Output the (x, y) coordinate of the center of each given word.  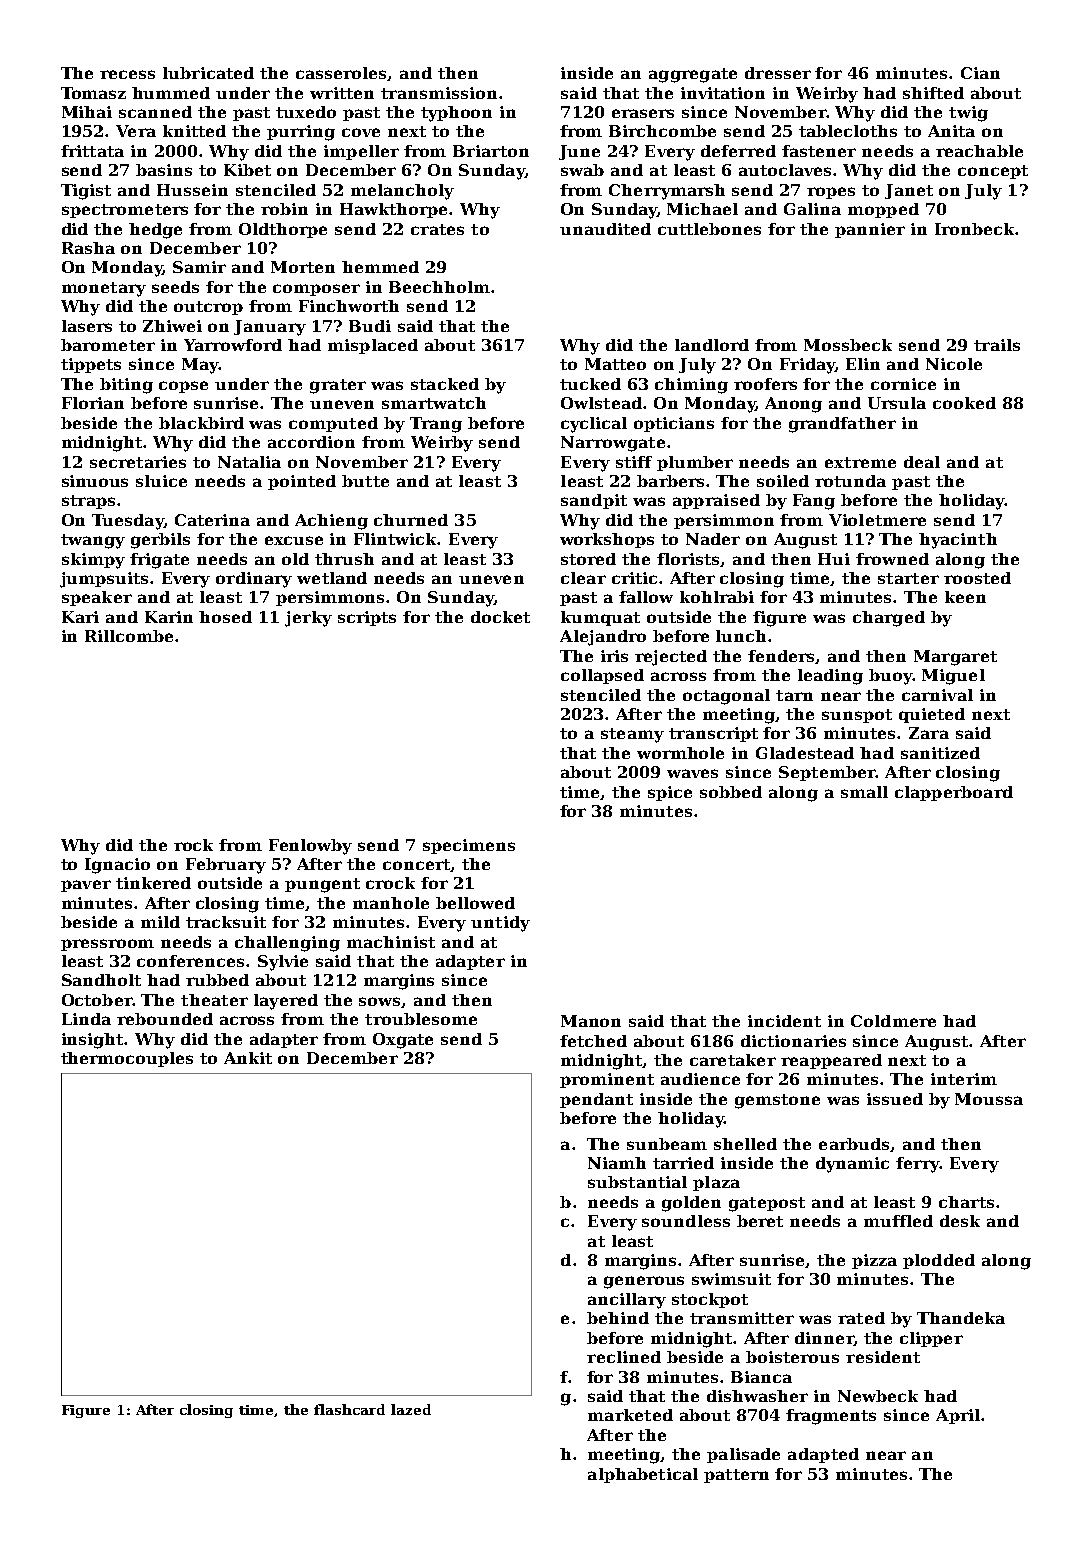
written (342, 93)
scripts (367, 618)
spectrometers (125, 211)
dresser (778, 73)
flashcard (349, 1409)
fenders (782, 657)
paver (86, 886)
